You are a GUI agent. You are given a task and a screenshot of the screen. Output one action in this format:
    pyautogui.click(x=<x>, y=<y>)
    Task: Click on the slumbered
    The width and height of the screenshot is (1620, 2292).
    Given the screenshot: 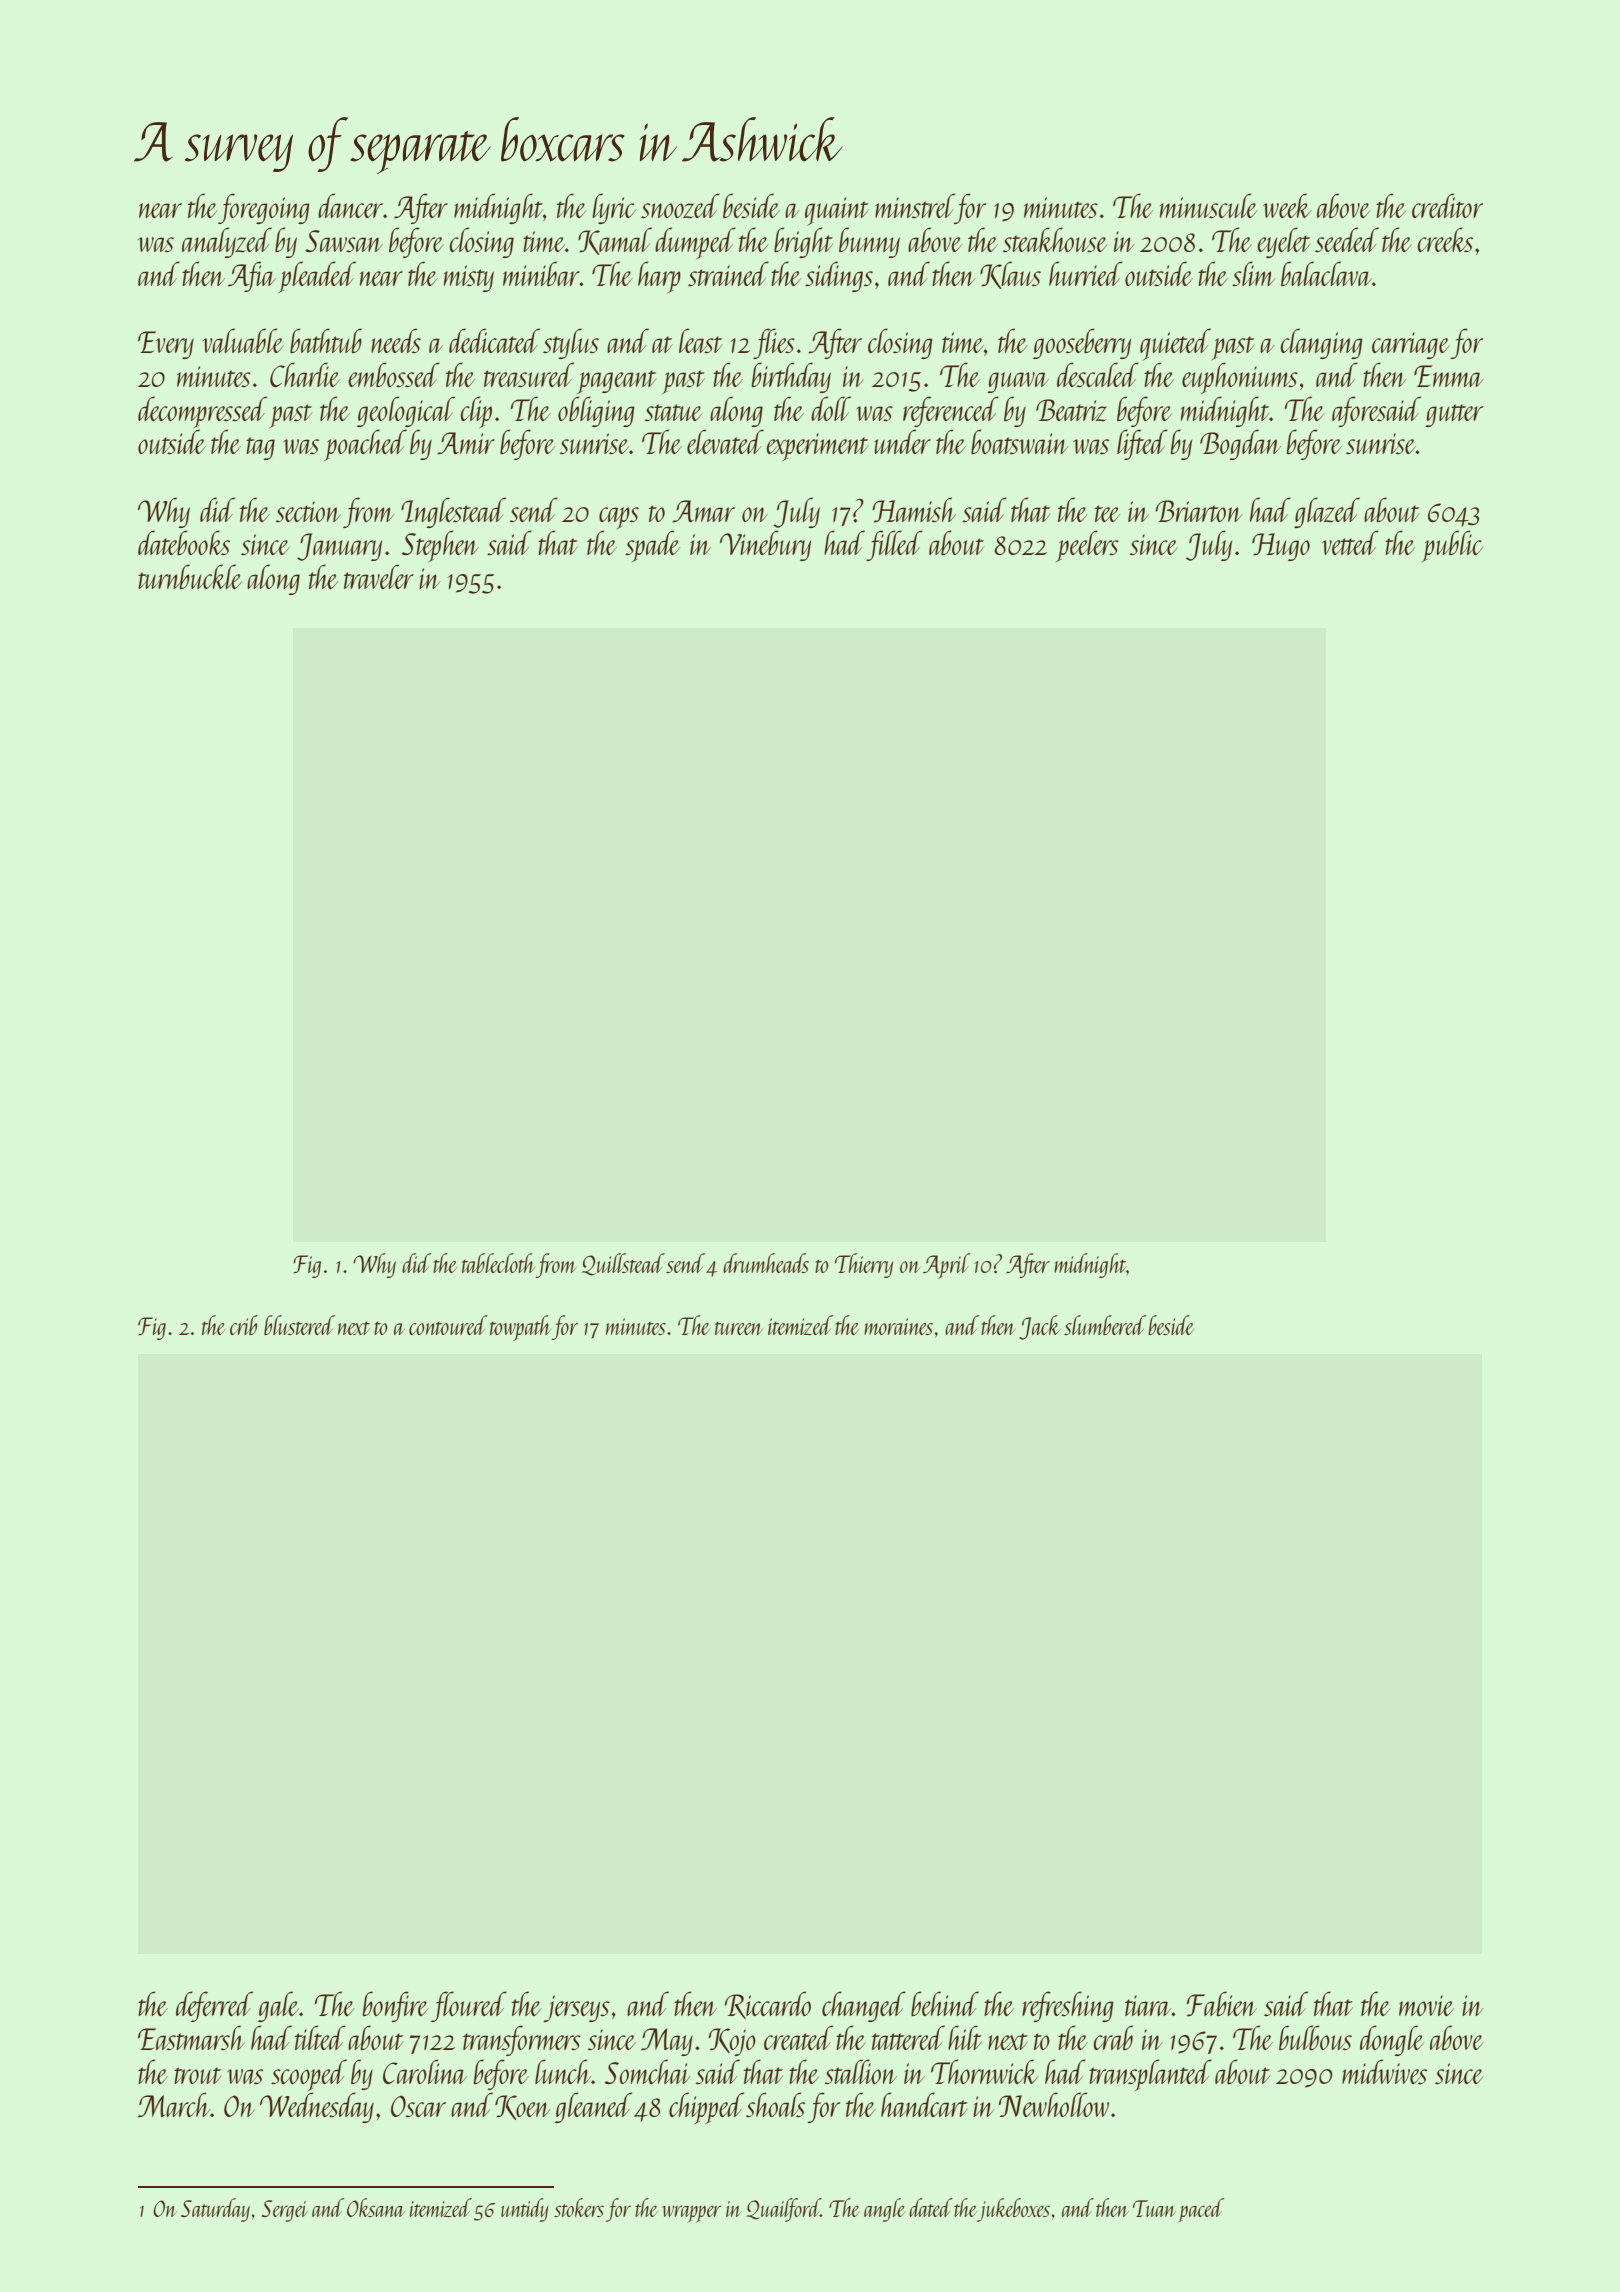 What is the action you would take?
    pyautogui.click(x=1105, y=1325)
